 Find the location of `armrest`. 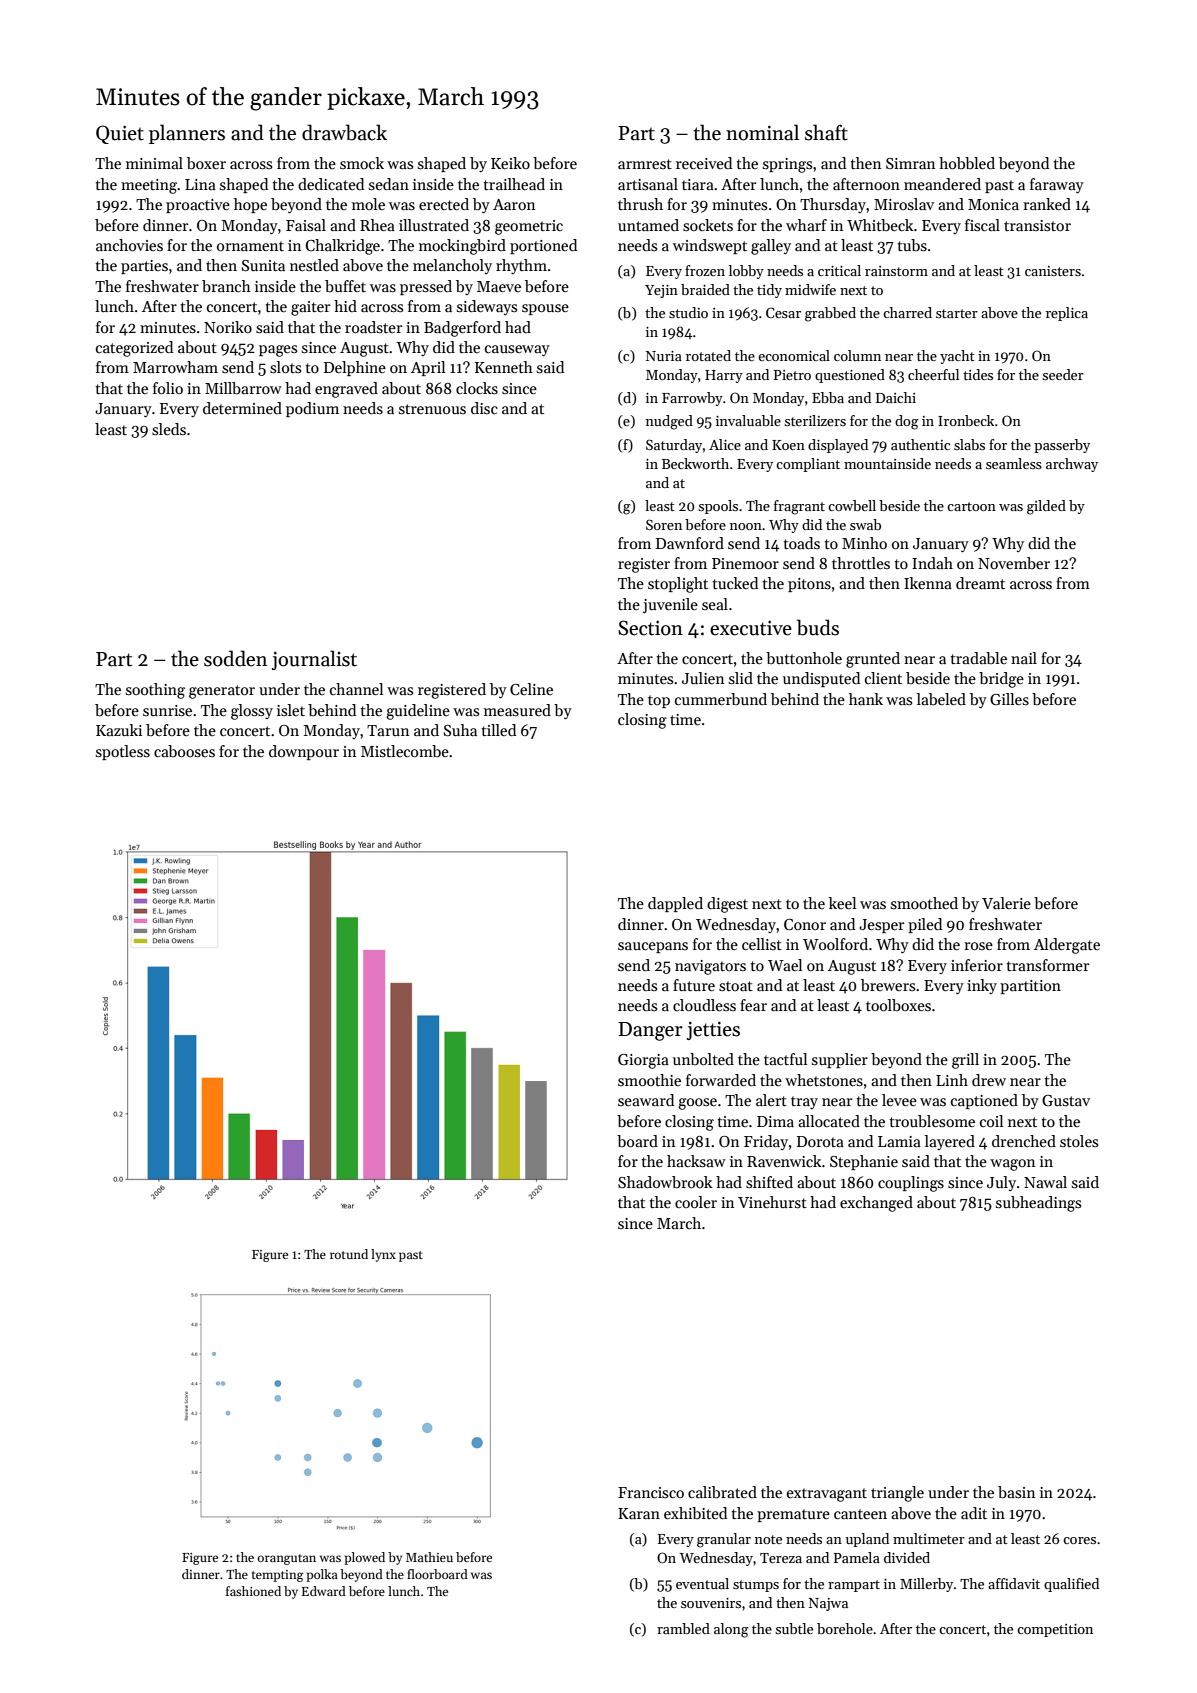

armrest is located at coordinates (645, 164).
